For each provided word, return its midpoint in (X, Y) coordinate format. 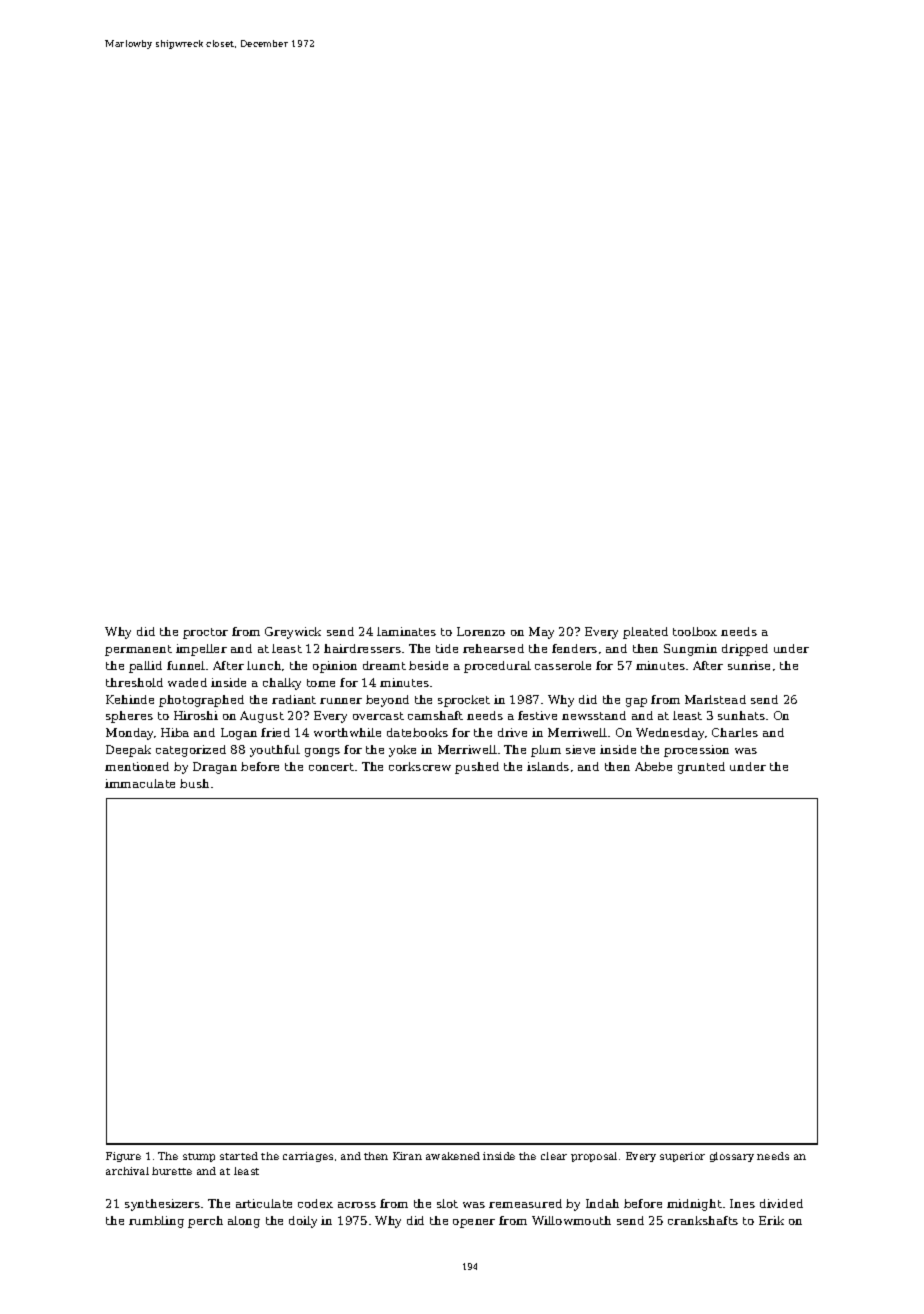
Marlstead (715, 699)
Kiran (407, 1156)
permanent (138, 650)
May (541, 633)
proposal (594, 1157)
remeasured (525, 1203)
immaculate (140, 783)
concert (331, 767)
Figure (123, 1157)
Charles (735, 732)
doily (303, 1222)
